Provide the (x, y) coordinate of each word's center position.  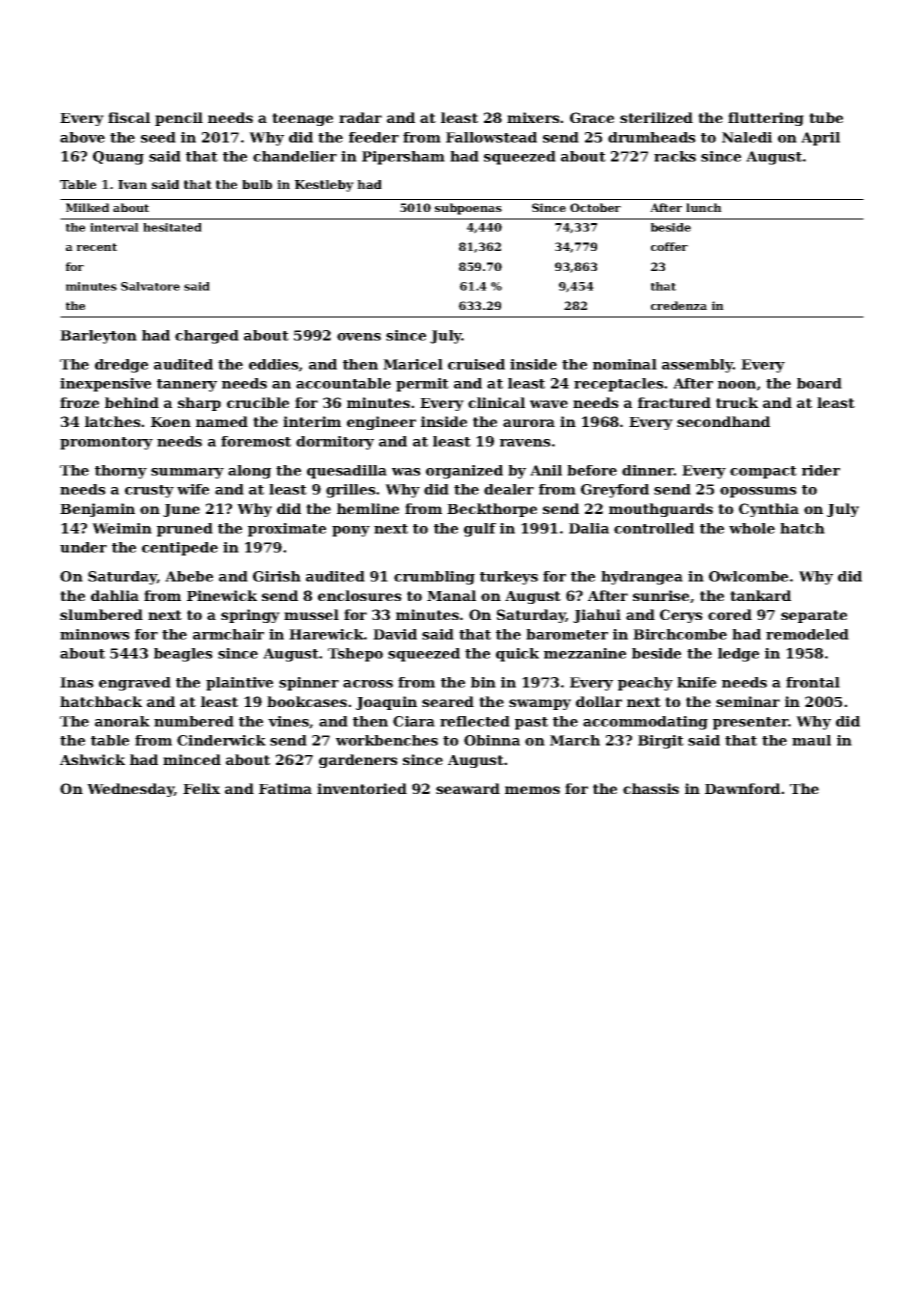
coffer (669, 246)
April (820, 139)
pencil (179, 119)
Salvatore (150, 286)
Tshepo (355, 655)
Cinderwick (221, 740)
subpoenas (468, 209)
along (249, 472)
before (592, 470)
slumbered (101, 614)
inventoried (362, 788)
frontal (813, 682)
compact (763, 472)
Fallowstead (491, 137)
